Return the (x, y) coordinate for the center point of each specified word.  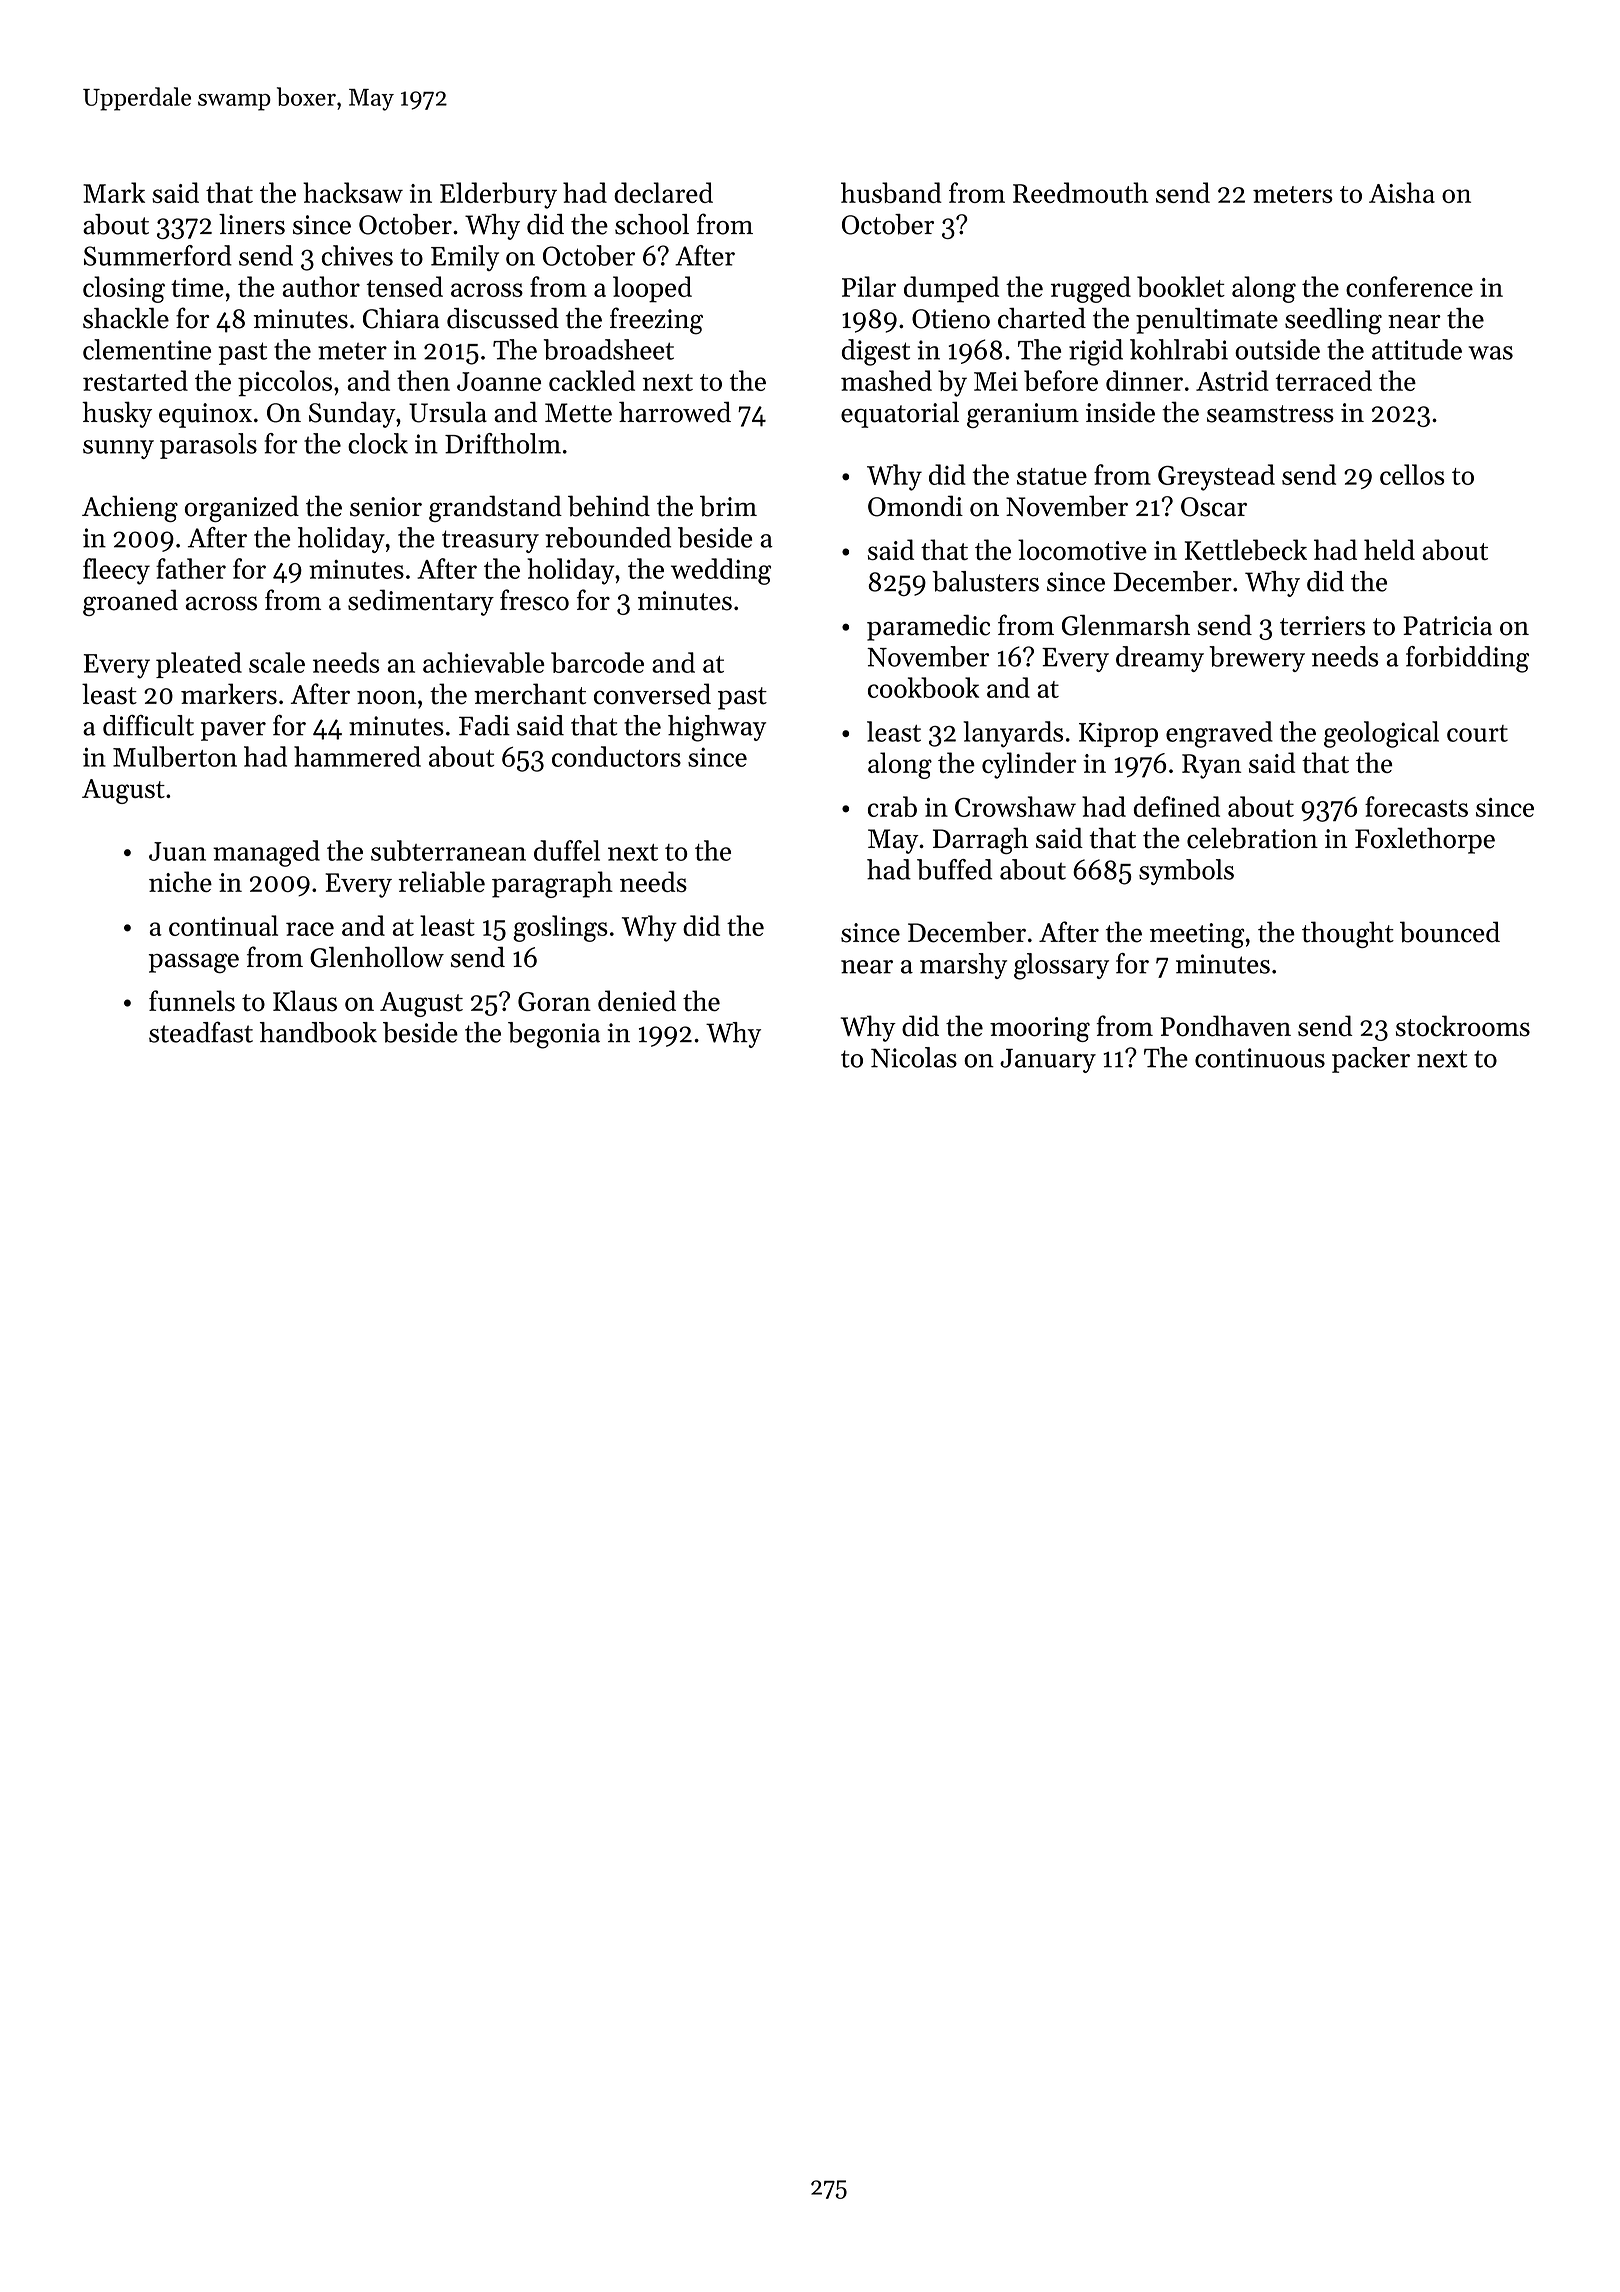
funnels (192, 1000)
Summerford (158, 255)
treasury (490, 541)
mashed (886, 380)
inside (1120, 412)
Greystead (1216, 477)
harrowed (675, 412)
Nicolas (914, 1057)
